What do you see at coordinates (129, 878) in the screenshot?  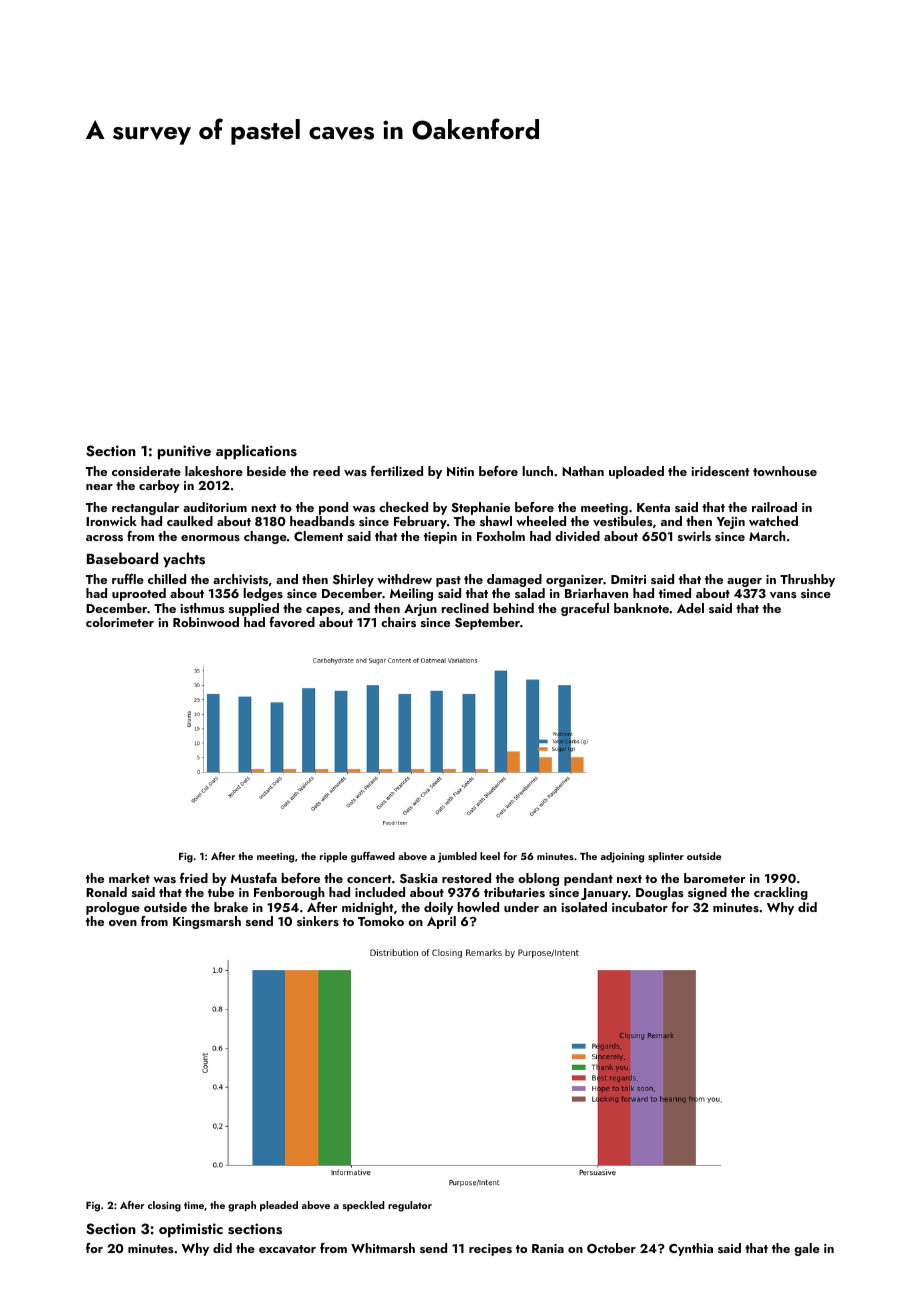 I see `market` at bounding box center [129, 878].
